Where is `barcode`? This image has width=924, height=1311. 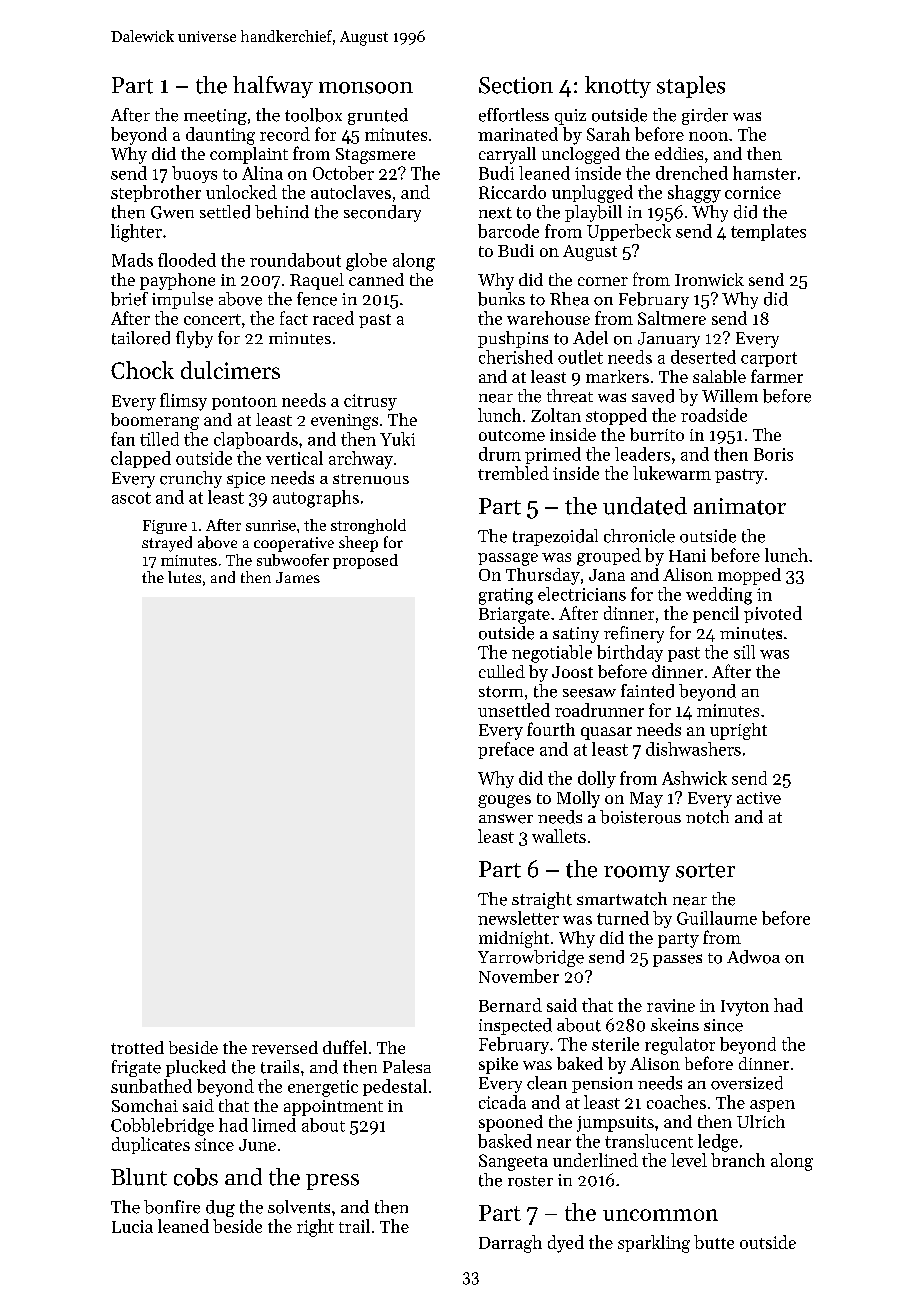 barcode is located at coordinates (508, 231).
